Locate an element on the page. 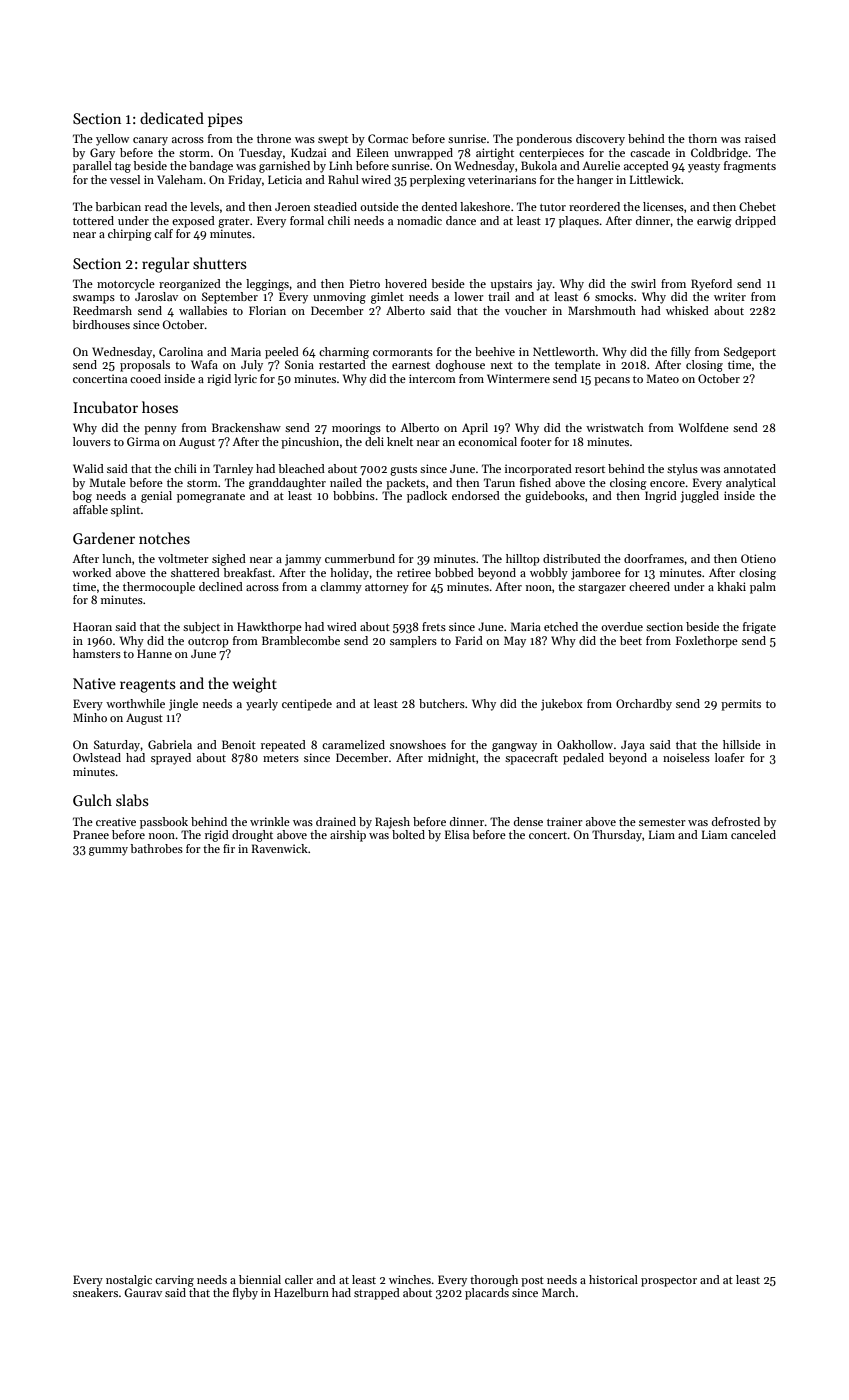  bobbed is located at coordinates (454, 572).
